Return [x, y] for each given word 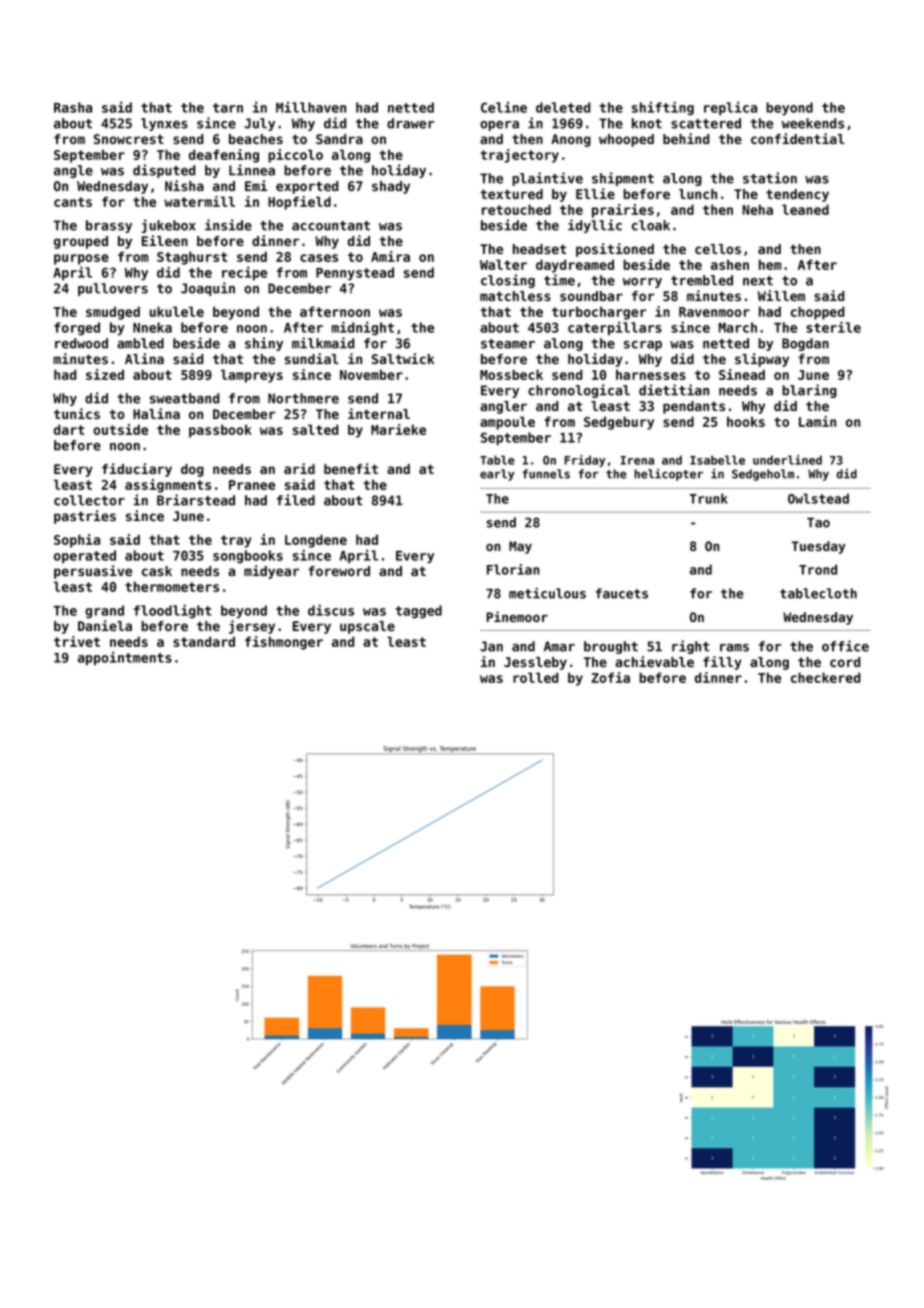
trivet [77, 641]
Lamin [817, 421]
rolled [536, 677]
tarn [228, 108]
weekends [813, 123]
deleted [563, 107]
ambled [140, 343]
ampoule [507, 423]
